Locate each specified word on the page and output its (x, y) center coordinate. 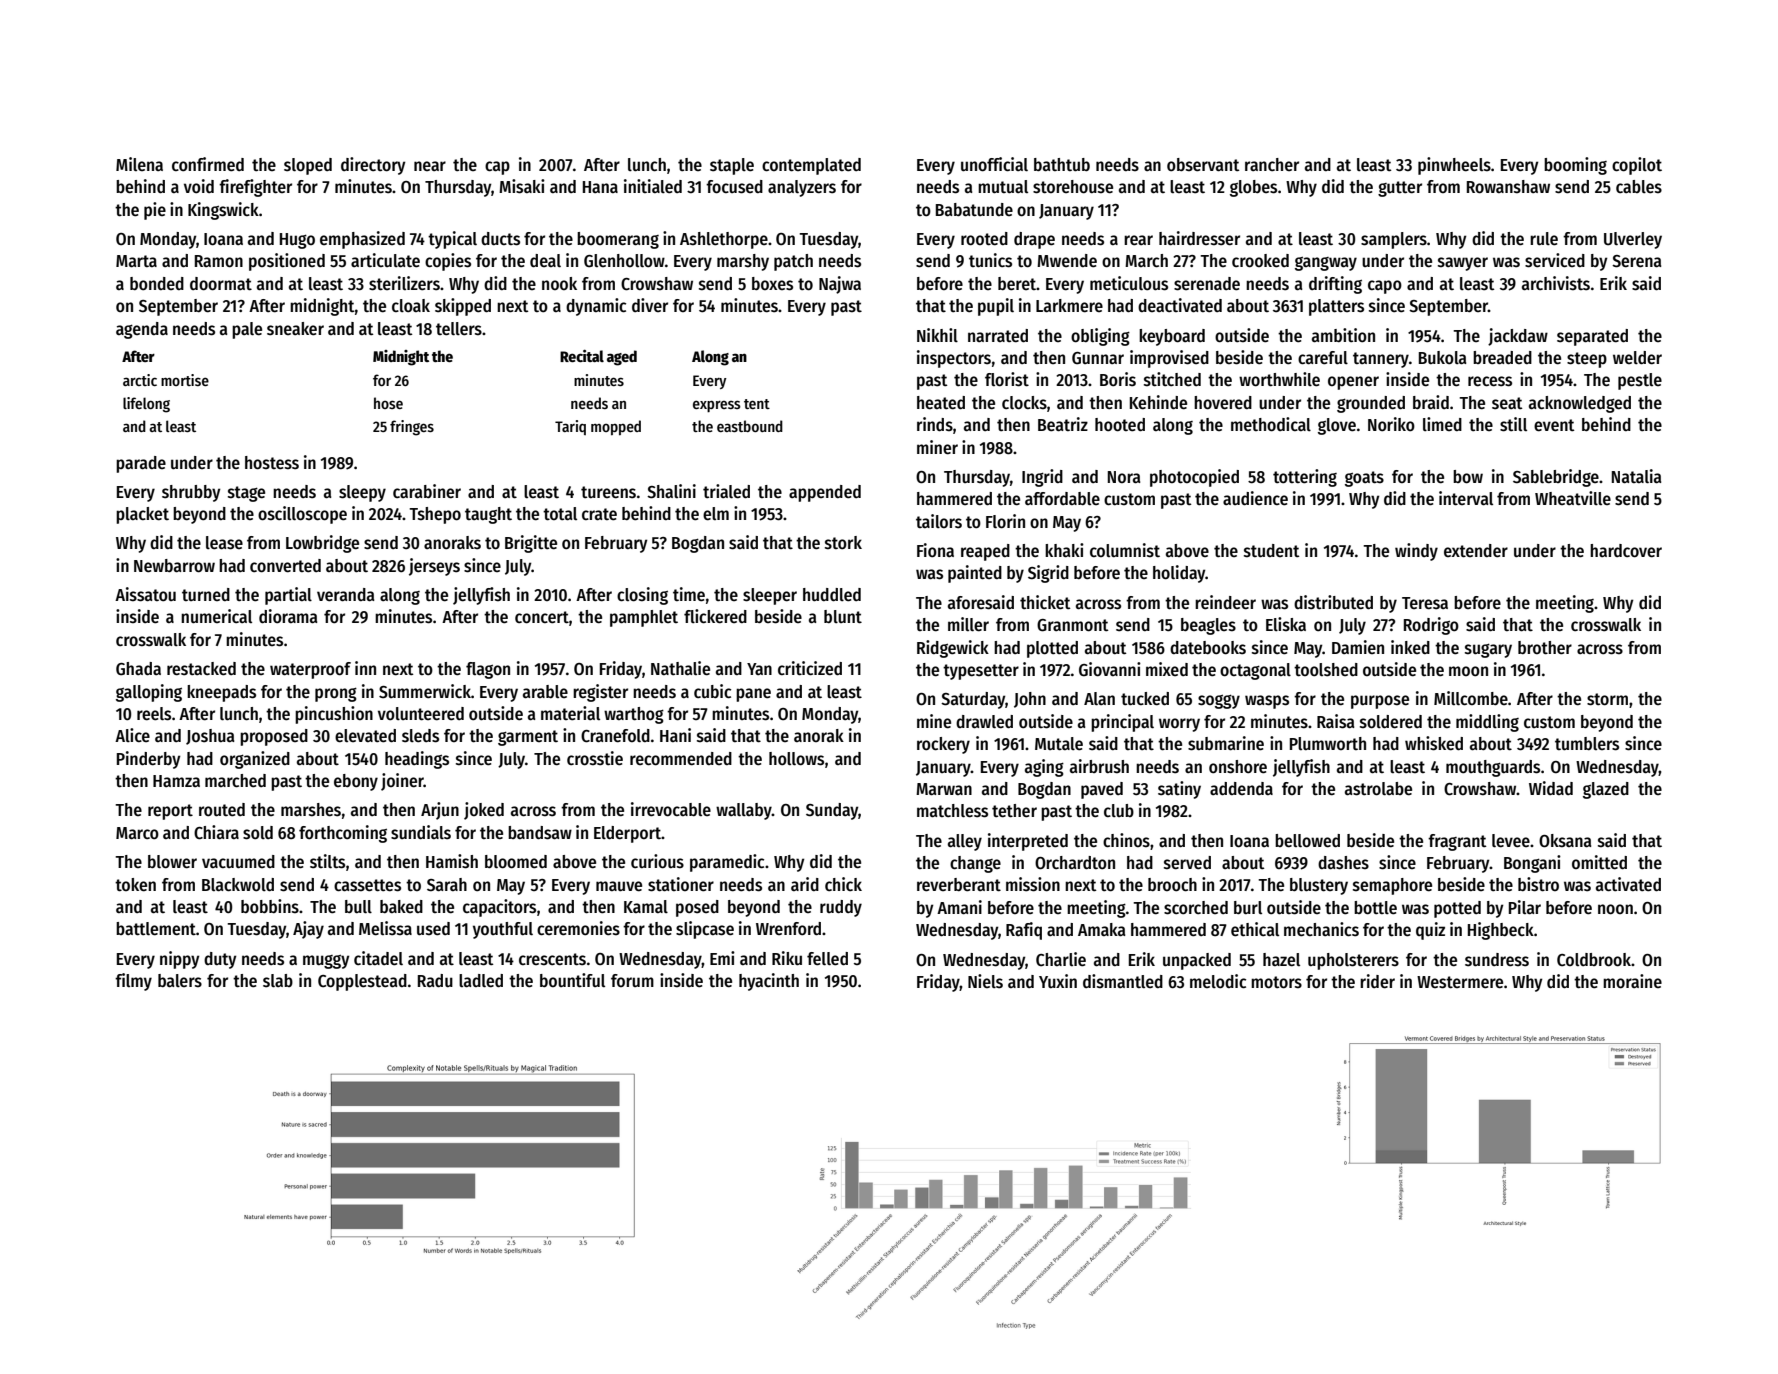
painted (975, 574)
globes (1253, 188)
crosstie (595, 758)
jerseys (434, 567)
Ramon (219, 261)
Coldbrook (1594, 960)
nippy (180, 960)
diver (650, 305)
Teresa (1425, 603)
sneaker (295, 329)
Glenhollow (624, 261)
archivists (1556, 283)
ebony (356, 782)
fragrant (1457, 842)
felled (827, 959)
